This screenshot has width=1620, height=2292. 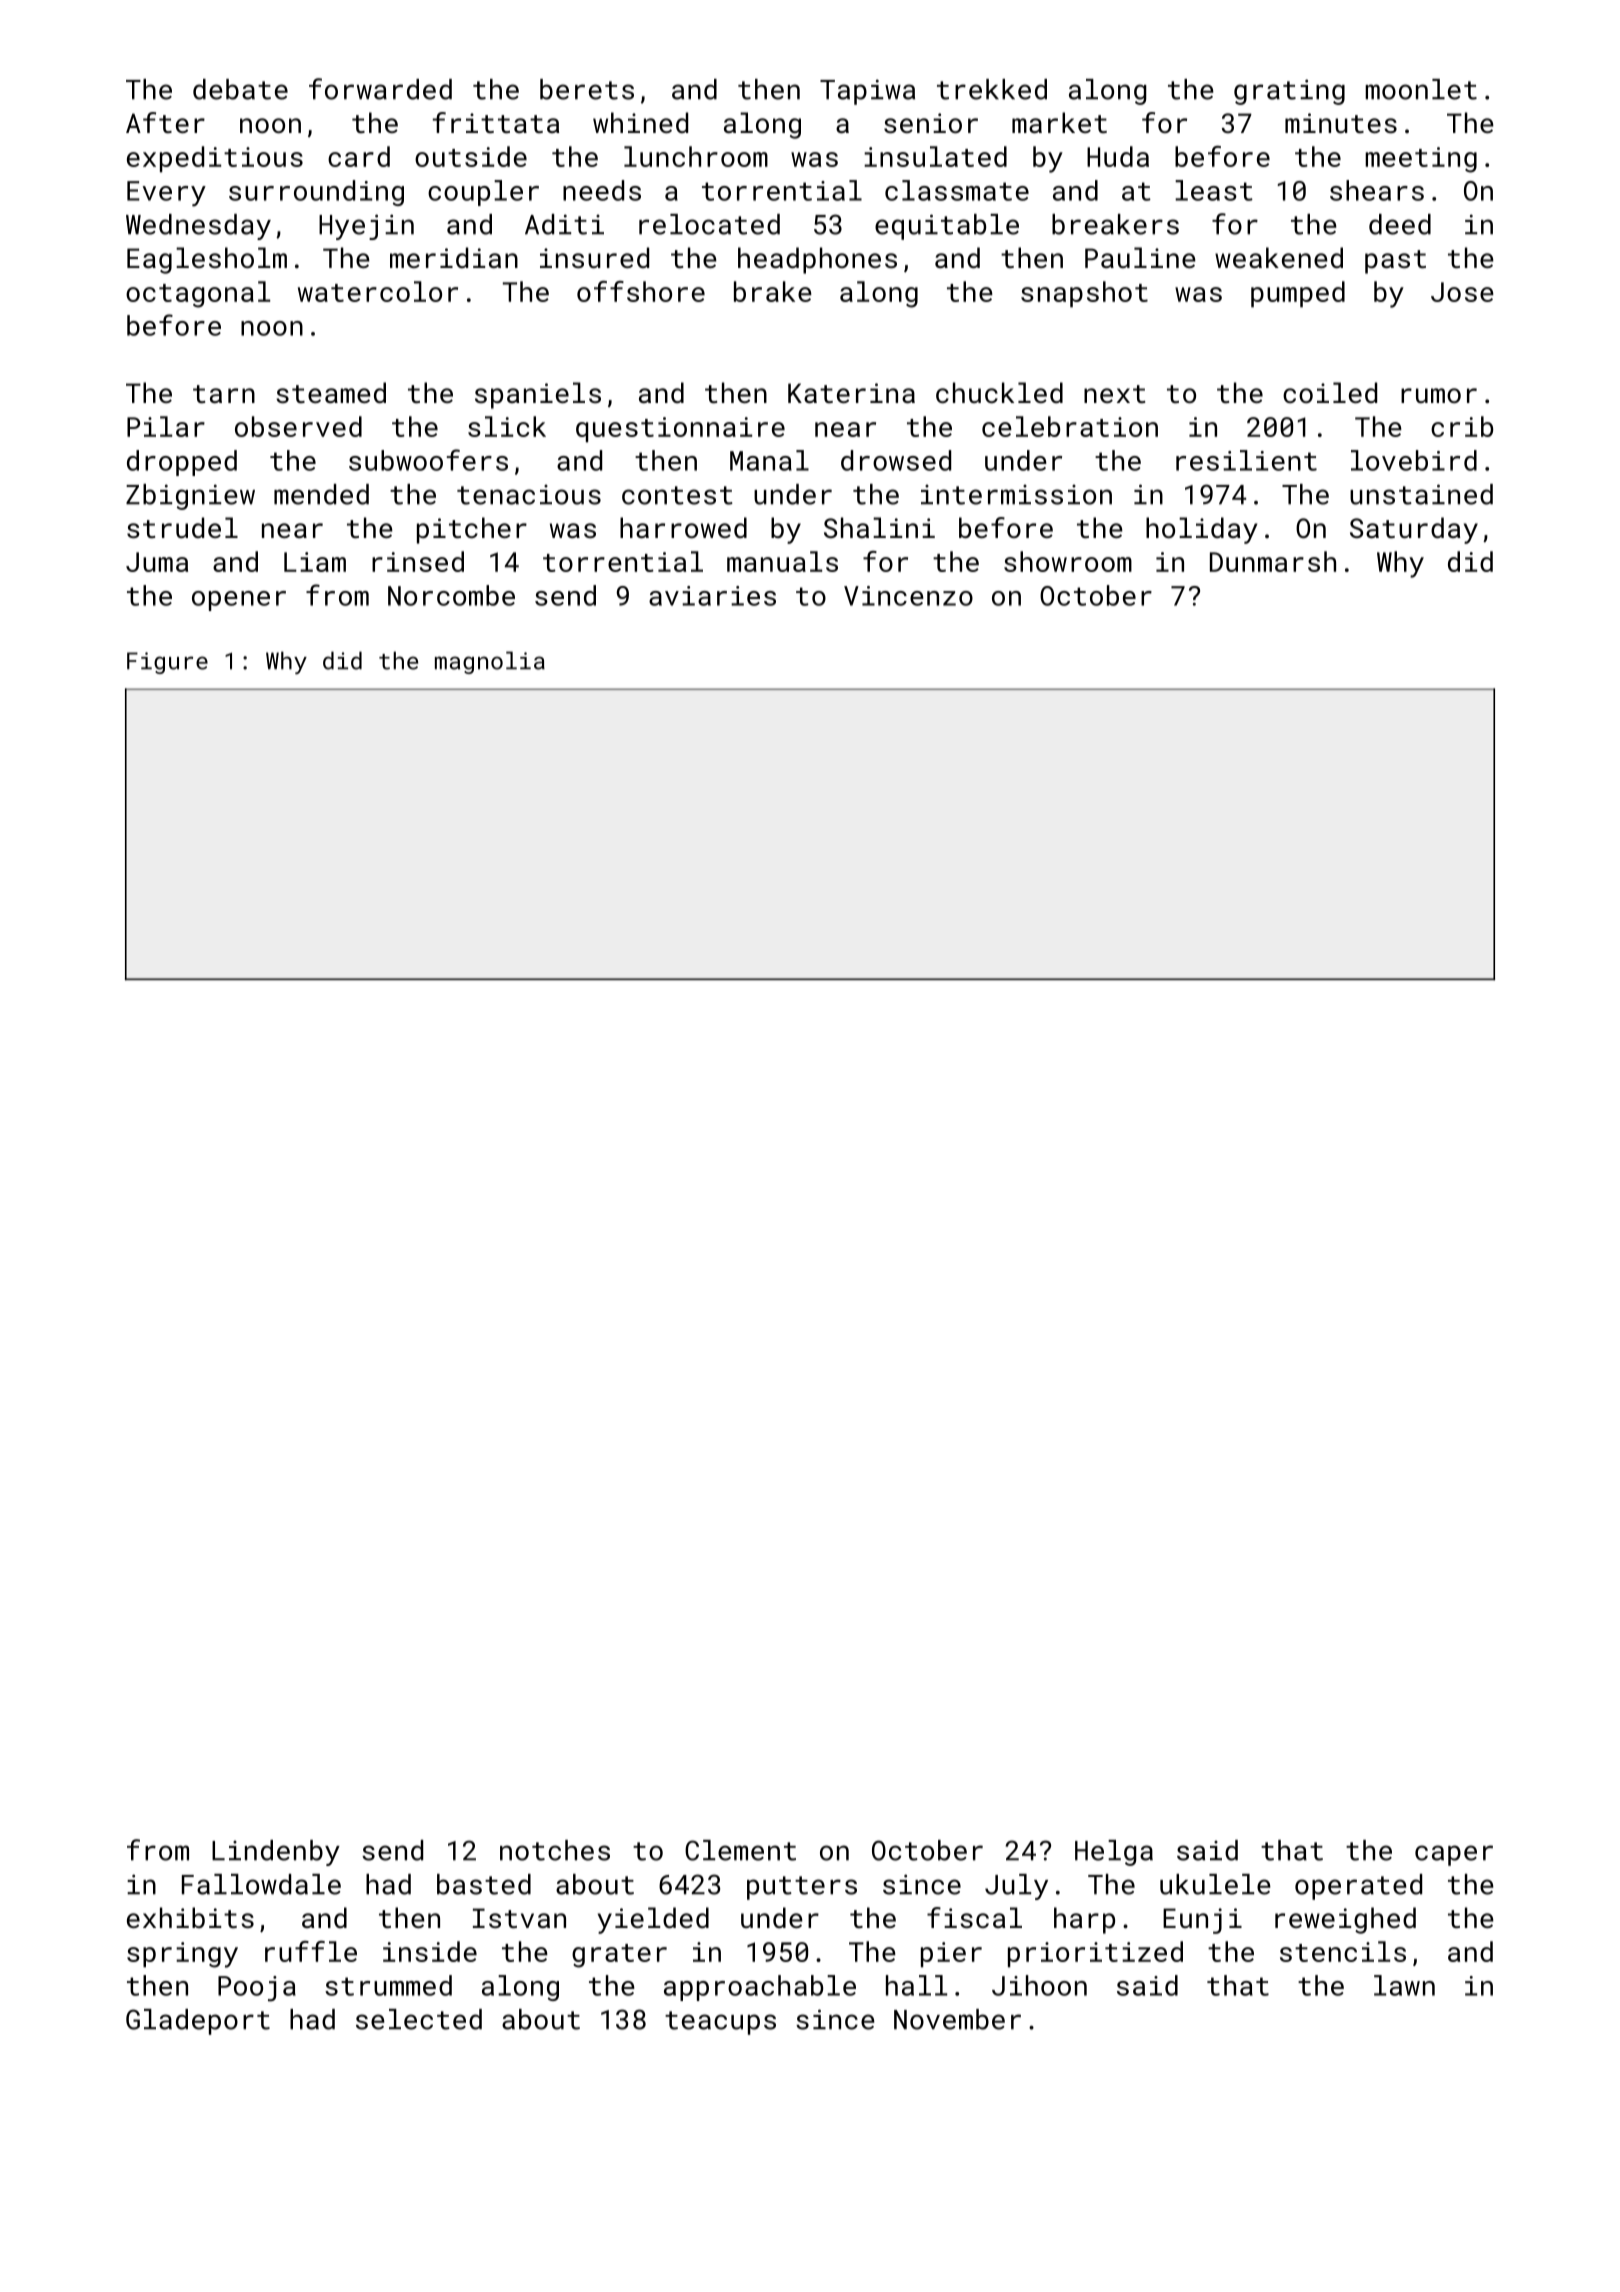 I want to click on Vincenzo, so click(x=908, y=596).
